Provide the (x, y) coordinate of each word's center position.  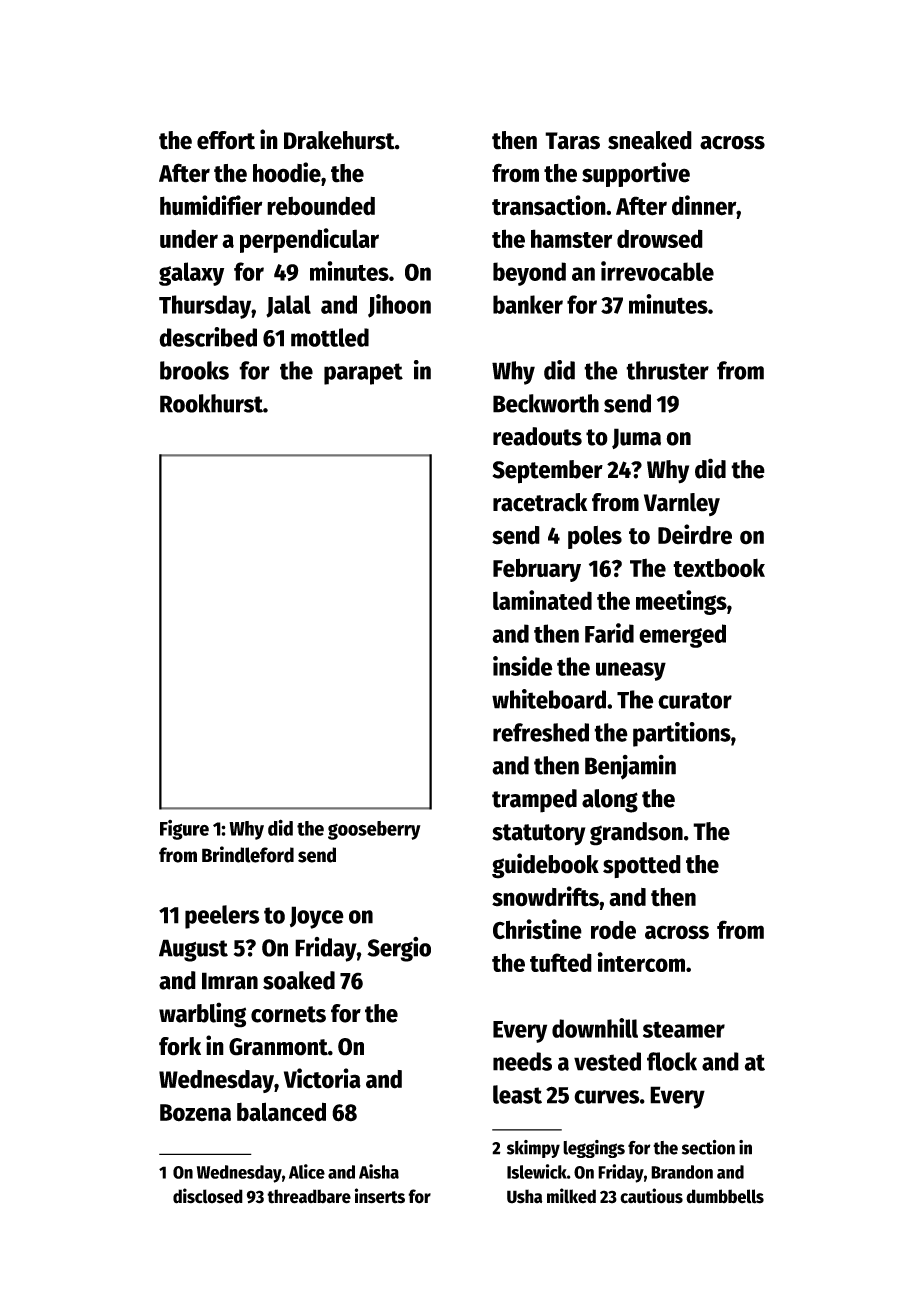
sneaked (650, 140)
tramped (534, 801)
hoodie (287, 172)
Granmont (278, 1047)
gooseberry (374, 830)
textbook (719, 568)
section (708, 1147)
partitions (682, 734)
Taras (572, 141)
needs (522, 1061)
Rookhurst (211, 403)
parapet (363, 374)
